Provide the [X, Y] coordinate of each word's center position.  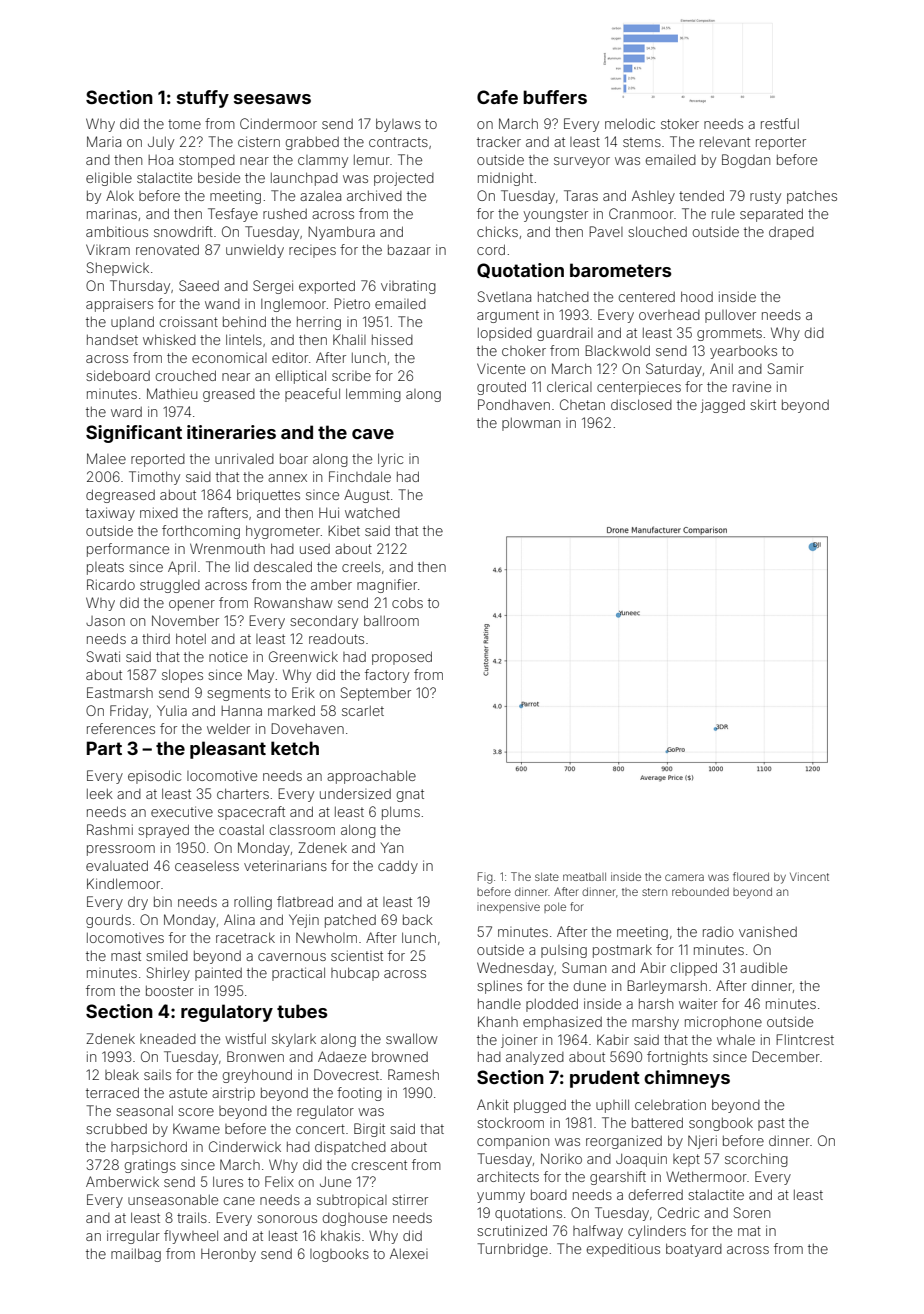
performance [128, 550]
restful [780, 123]
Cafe [497, 97]
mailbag [136, 1255]
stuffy [203, 99]
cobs [407, 602]
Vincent [809, 876]
